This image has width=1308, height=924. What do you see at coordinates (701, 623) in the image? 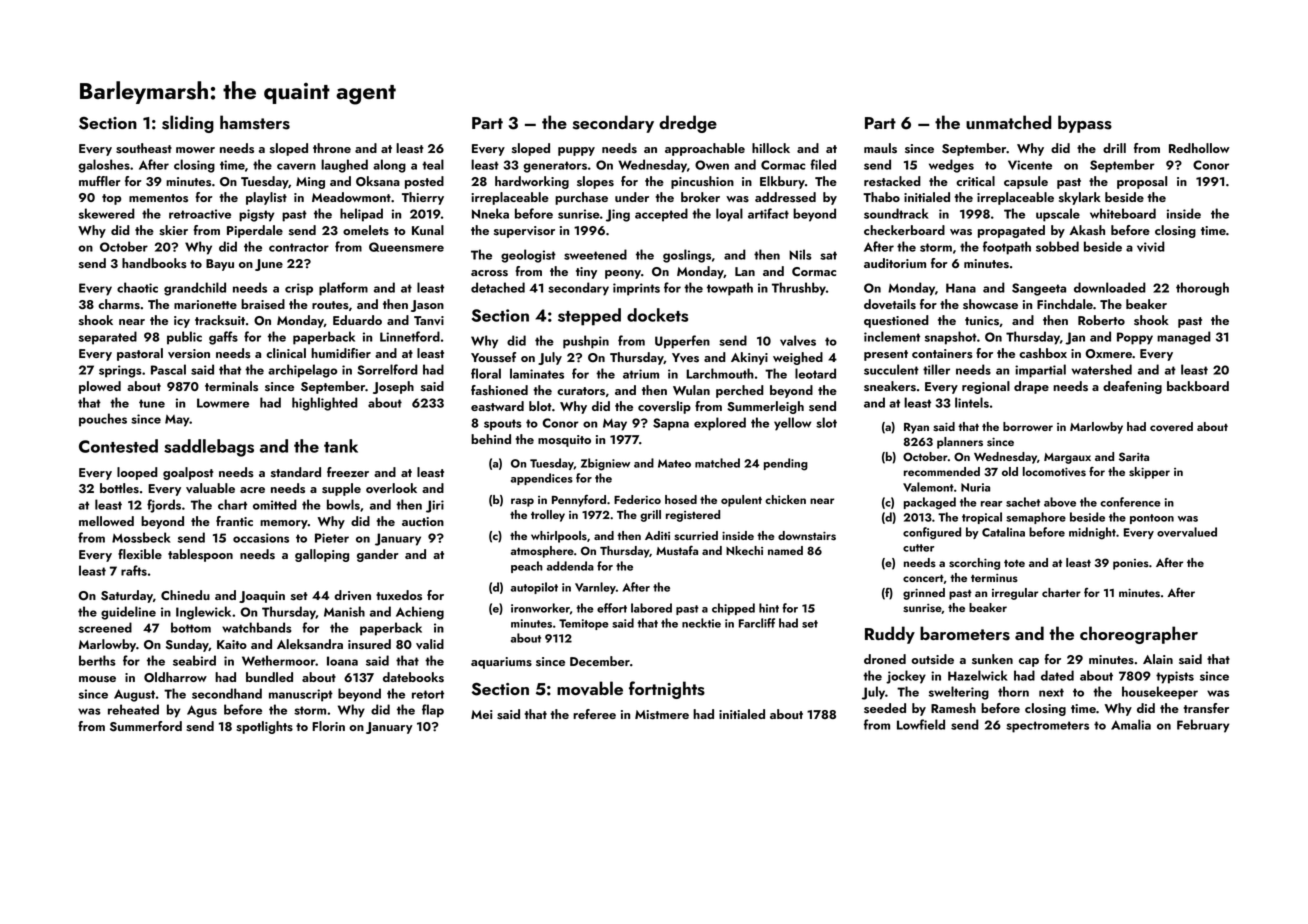
I see `necktie` at bounding box center [701, 623].
